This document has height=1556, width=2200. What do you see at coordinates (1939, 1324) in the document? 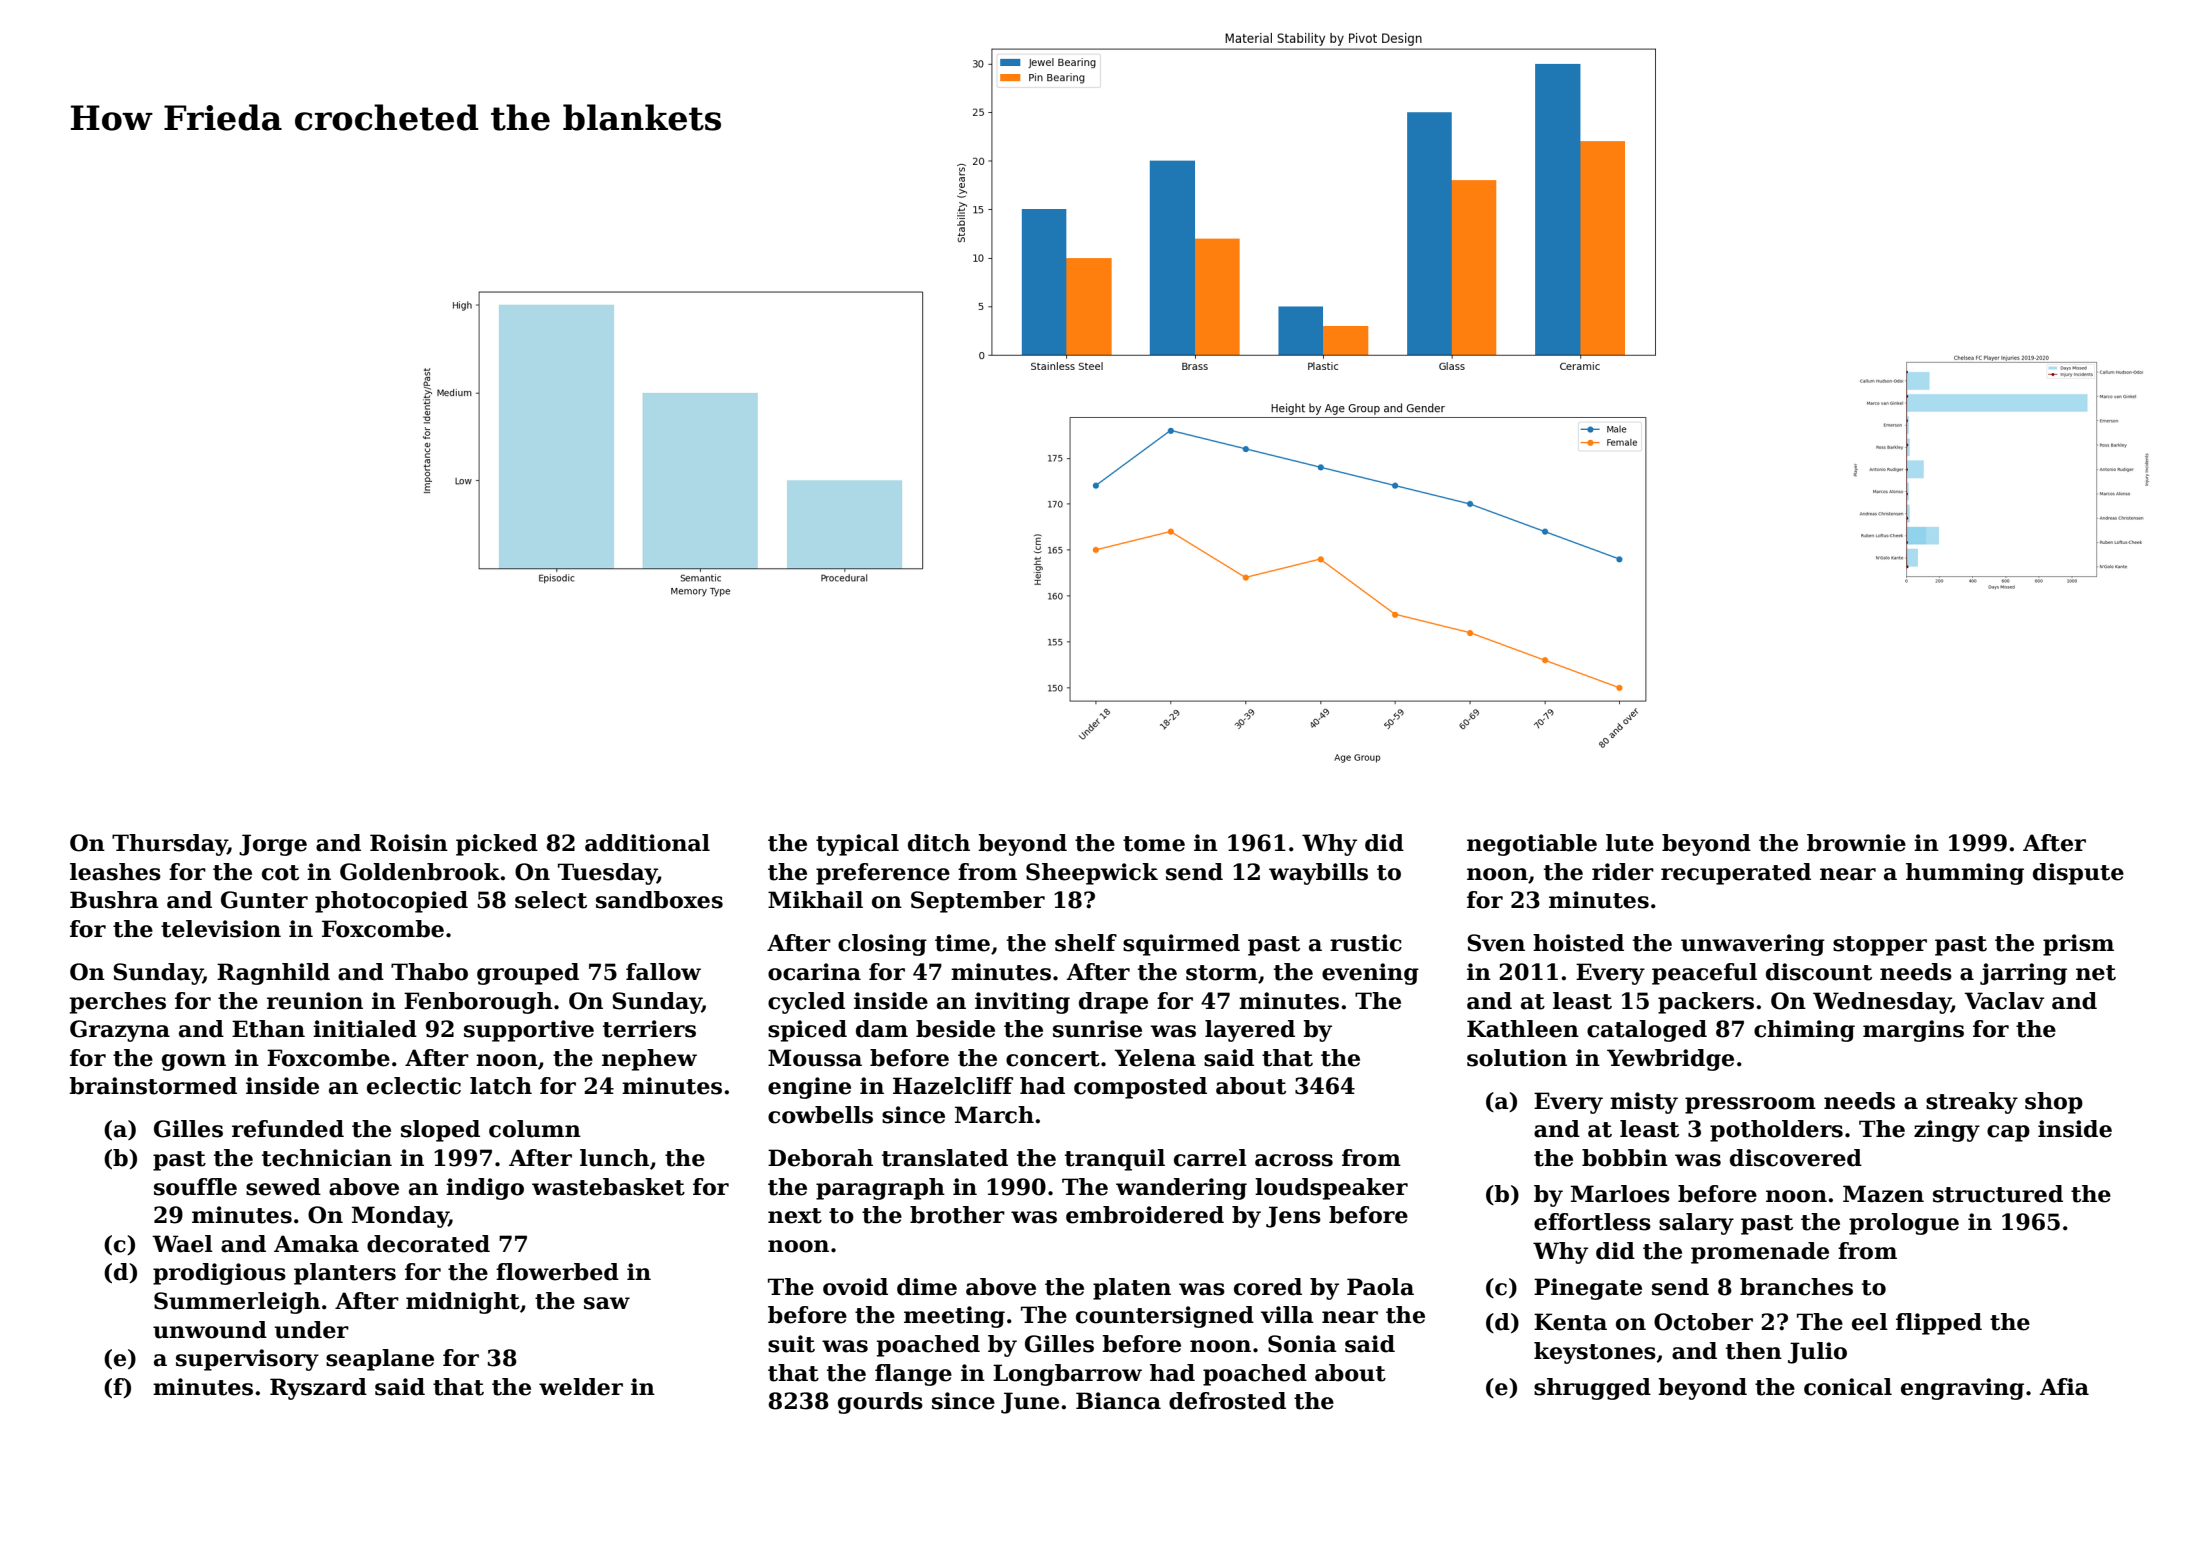
I see `flipped` at bounding box center [1939, 1324].
